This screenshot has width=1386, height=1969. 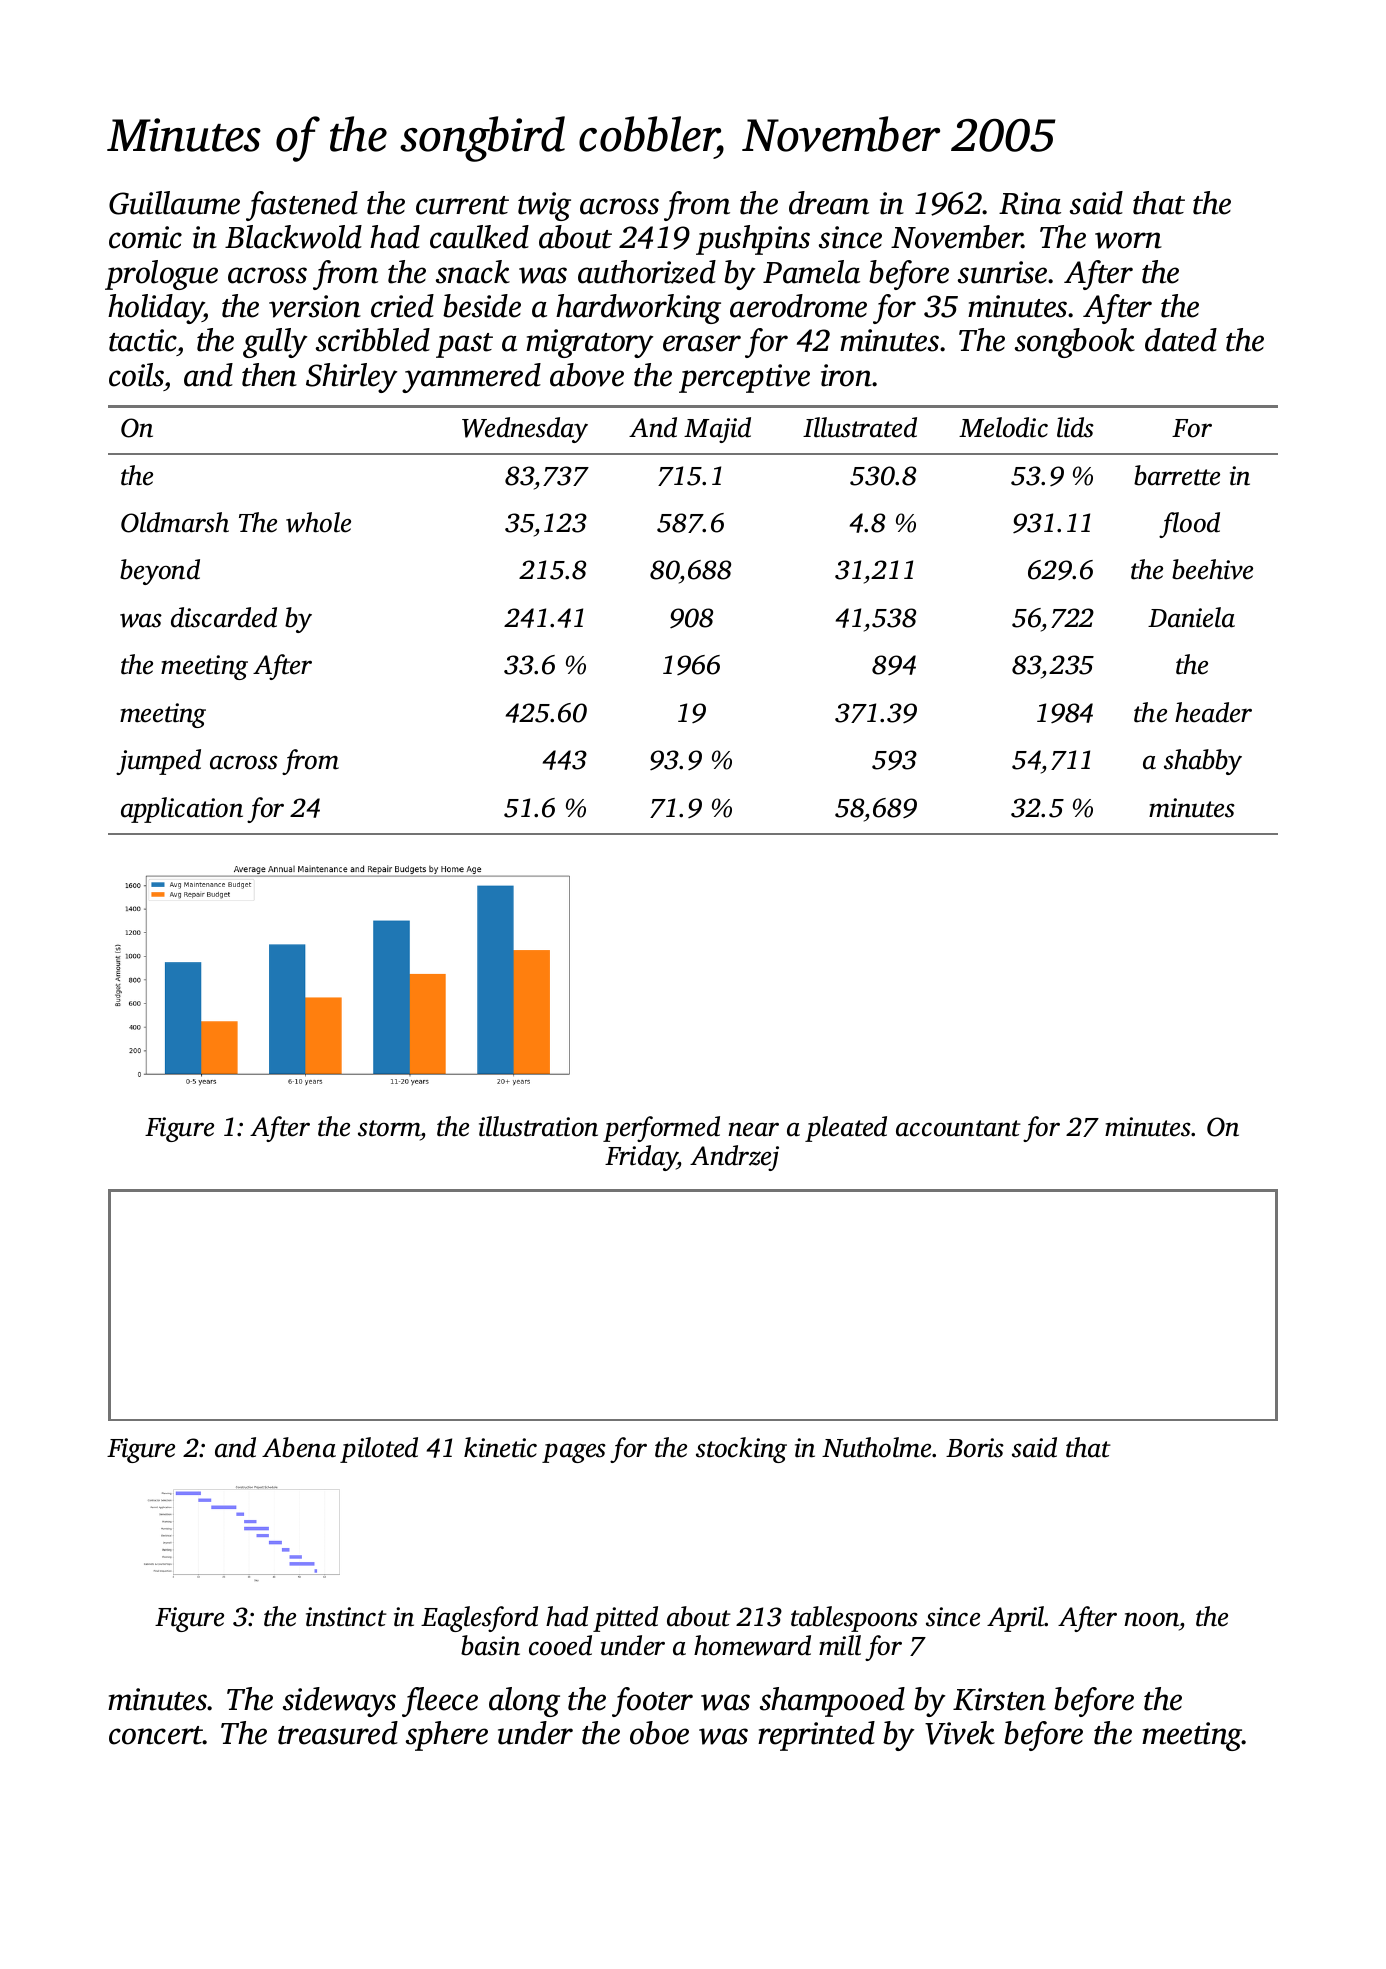 I want to click on Majid, so click(x=717, y=430).
